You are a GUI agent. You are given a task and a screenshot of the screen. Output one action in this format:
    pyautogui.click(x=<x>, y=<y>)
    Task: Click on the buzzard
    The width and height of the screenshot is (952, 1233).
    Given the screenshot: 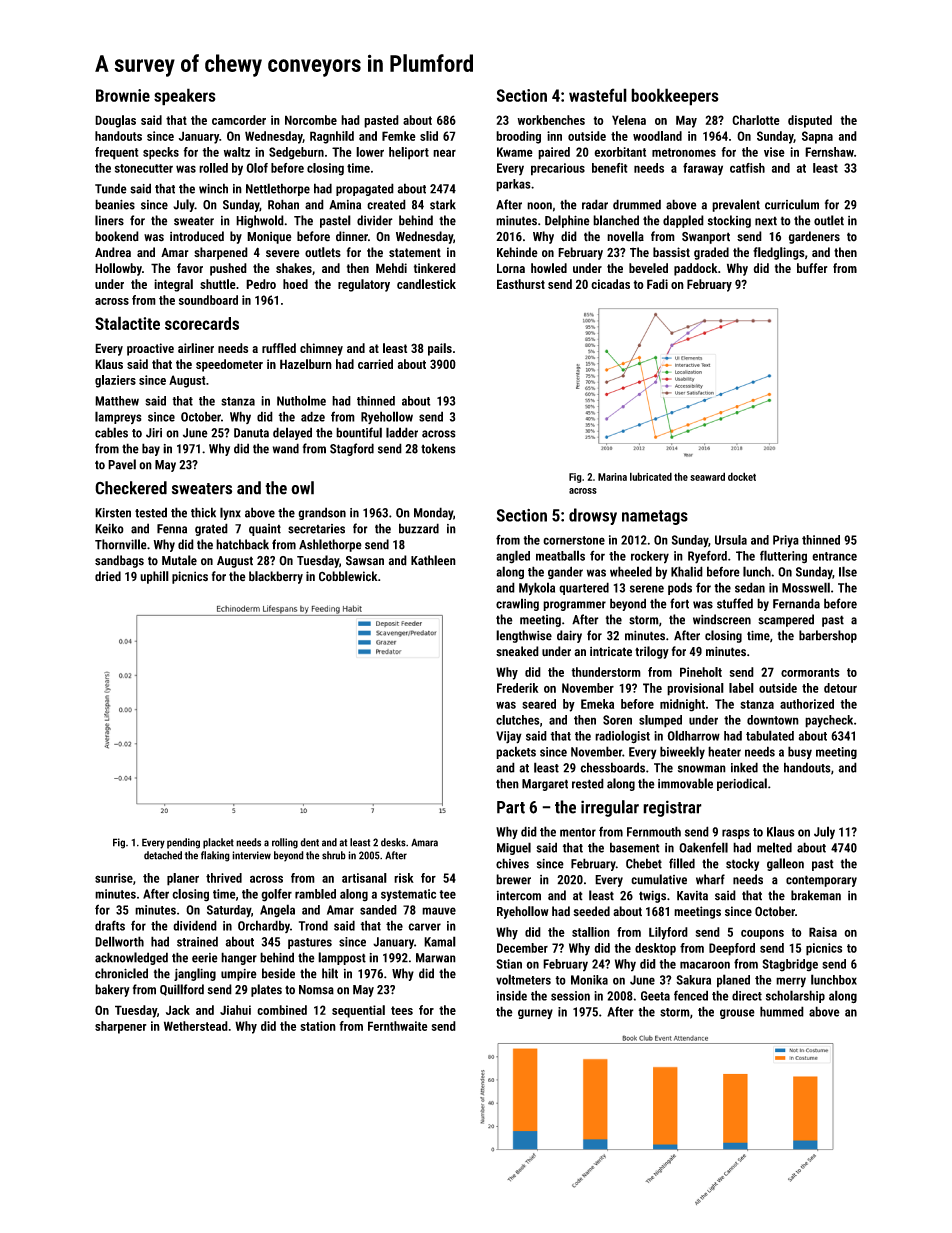 What is the action you would take?
    pyautogui.click(x=419, y=528)
